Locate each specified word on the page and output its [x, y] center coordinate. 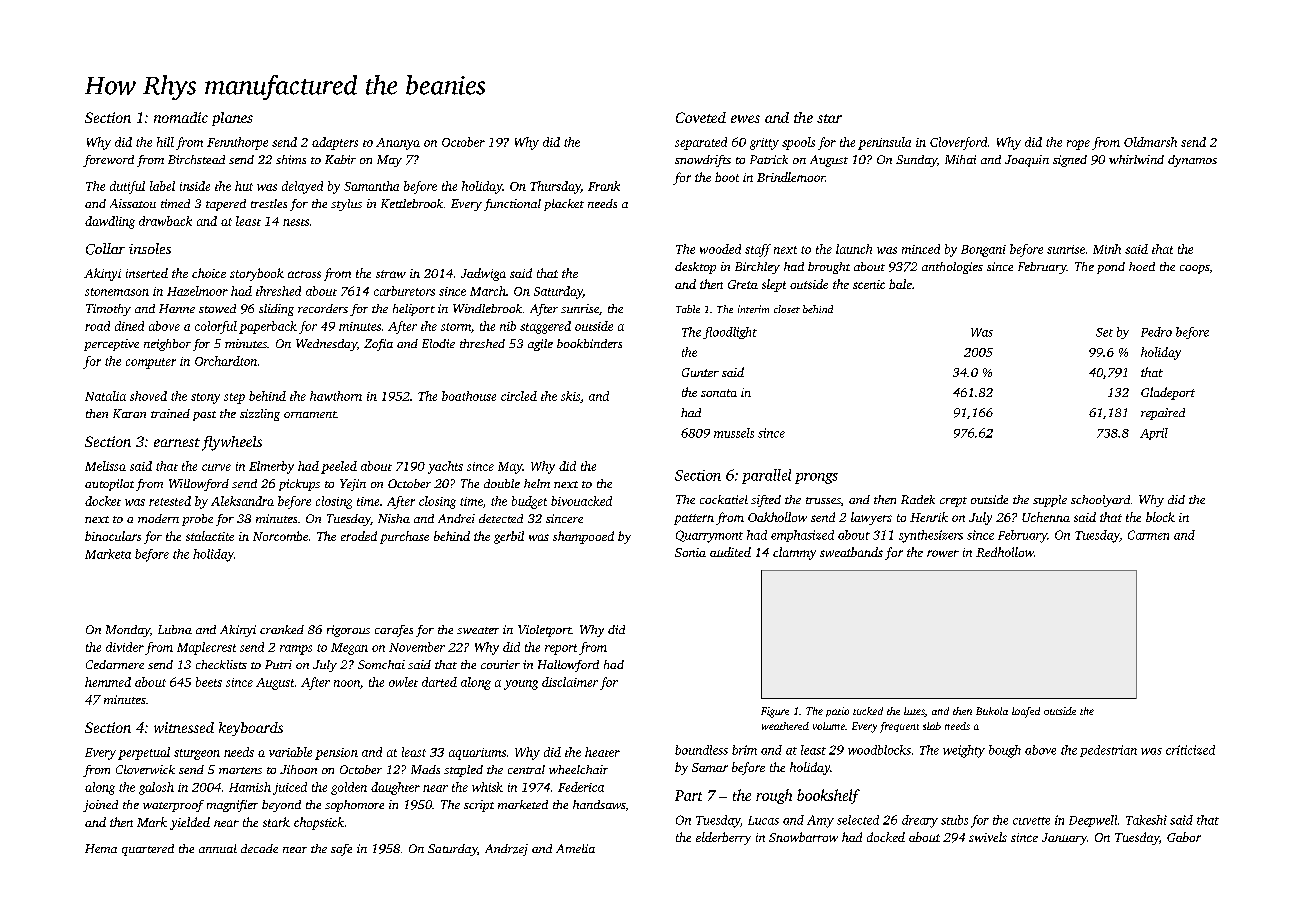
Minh [1107, 249]
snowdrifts [703, 161]
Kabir [340, 159]
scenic [869, 284]
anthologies [952, 268]
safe [341, 850]
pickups [299, 485]
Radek [918, 499]
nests [296, 222]
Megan [349, 649]
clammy [794, 553]
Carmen [1148, 535]
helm [537, 483]
